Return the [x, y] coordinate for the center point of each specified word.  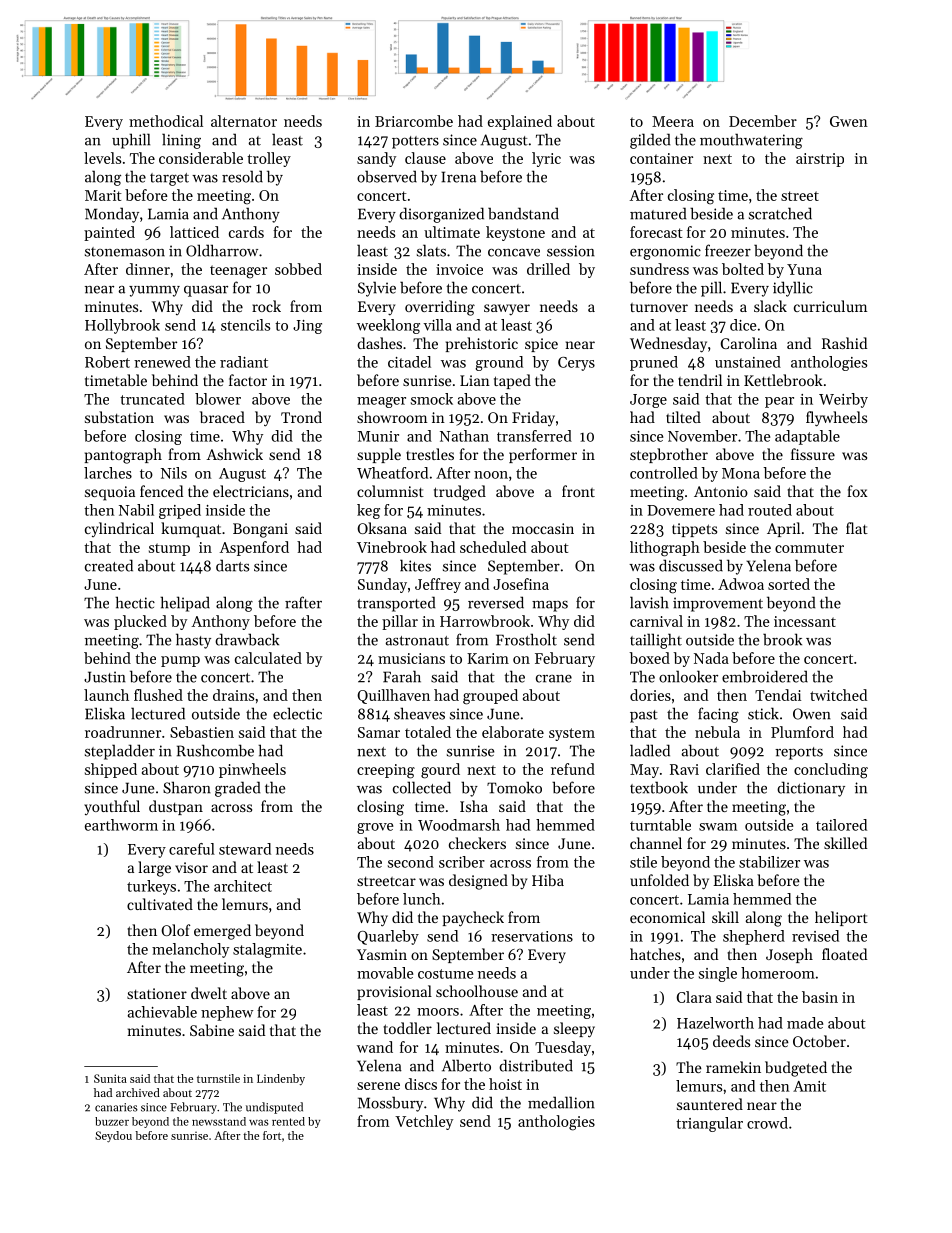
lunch [422, 899]
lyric [546, 159]
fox [857, 491]
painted [109, 233]
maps [550, 606]
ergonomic [665, 252]
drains [233, 695]
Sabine [212, 1030]
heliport [841, 918]
